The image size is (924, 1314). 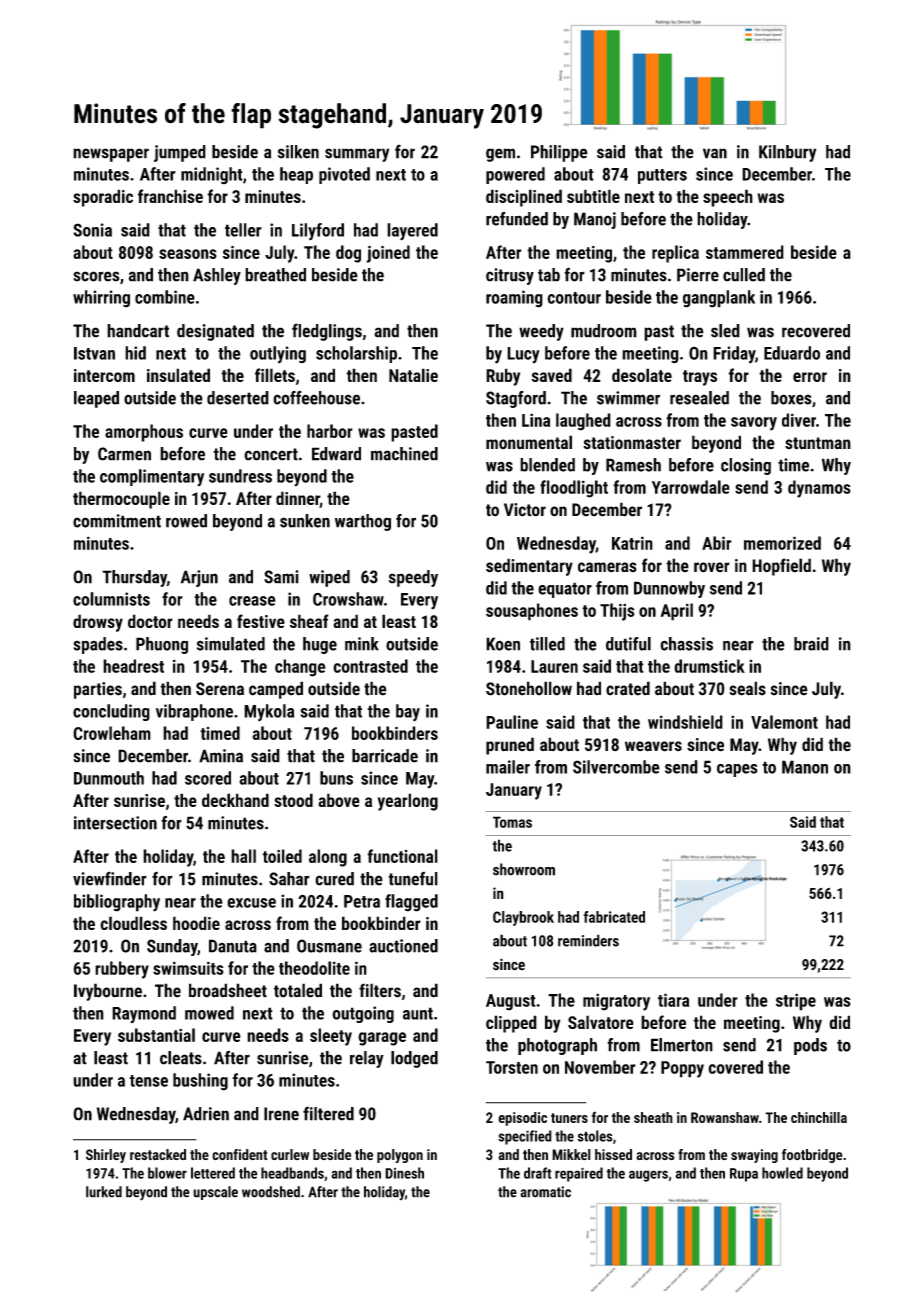 What do you see at coordinates (180, 153) in the screenshot?
I see `jumped` at bounding box center [180, 153].
